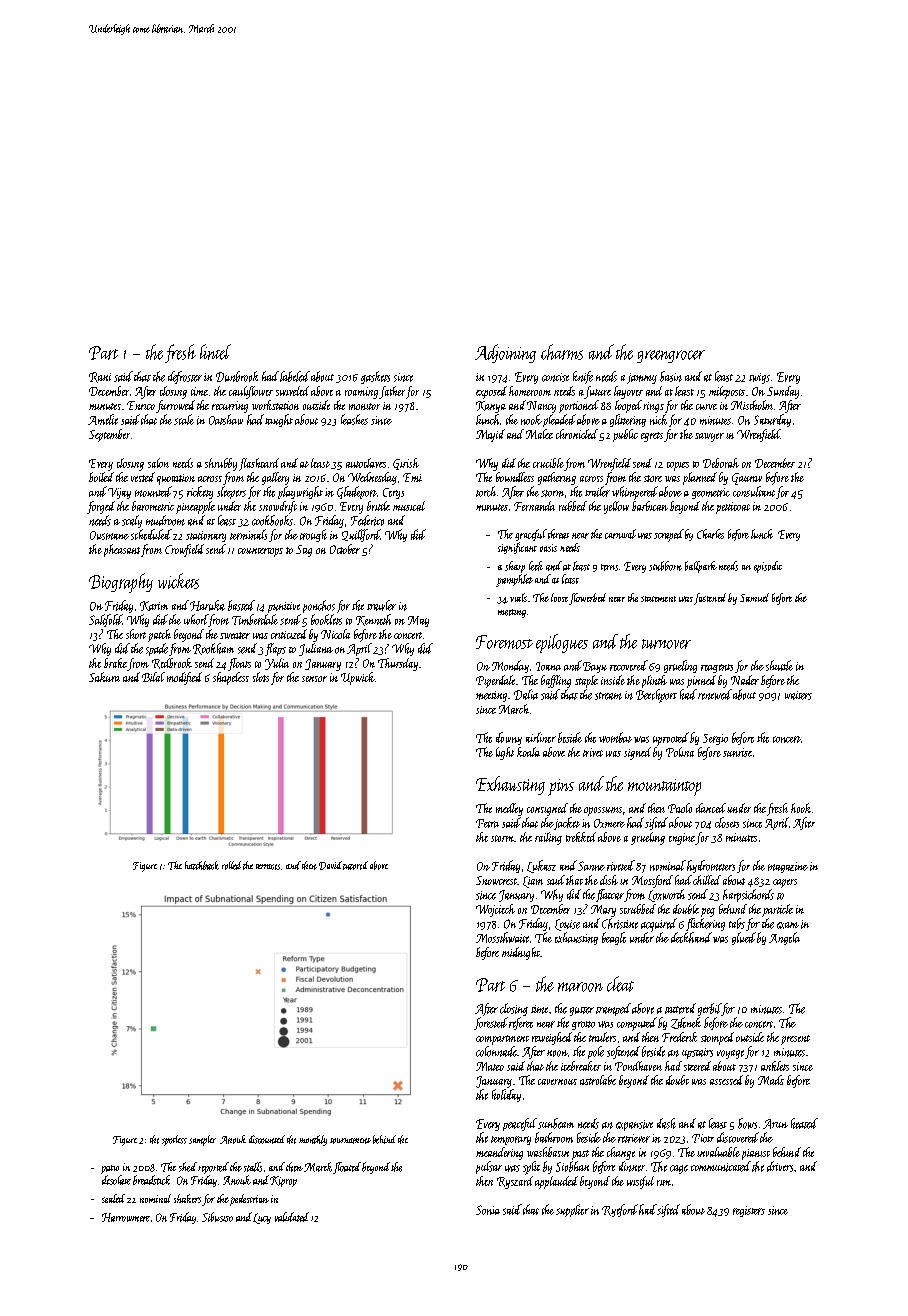 This page has height=1316, width=908. Describe the element at coordinates (126, 1217) in the page. I see `Harrowmere` at that location.
